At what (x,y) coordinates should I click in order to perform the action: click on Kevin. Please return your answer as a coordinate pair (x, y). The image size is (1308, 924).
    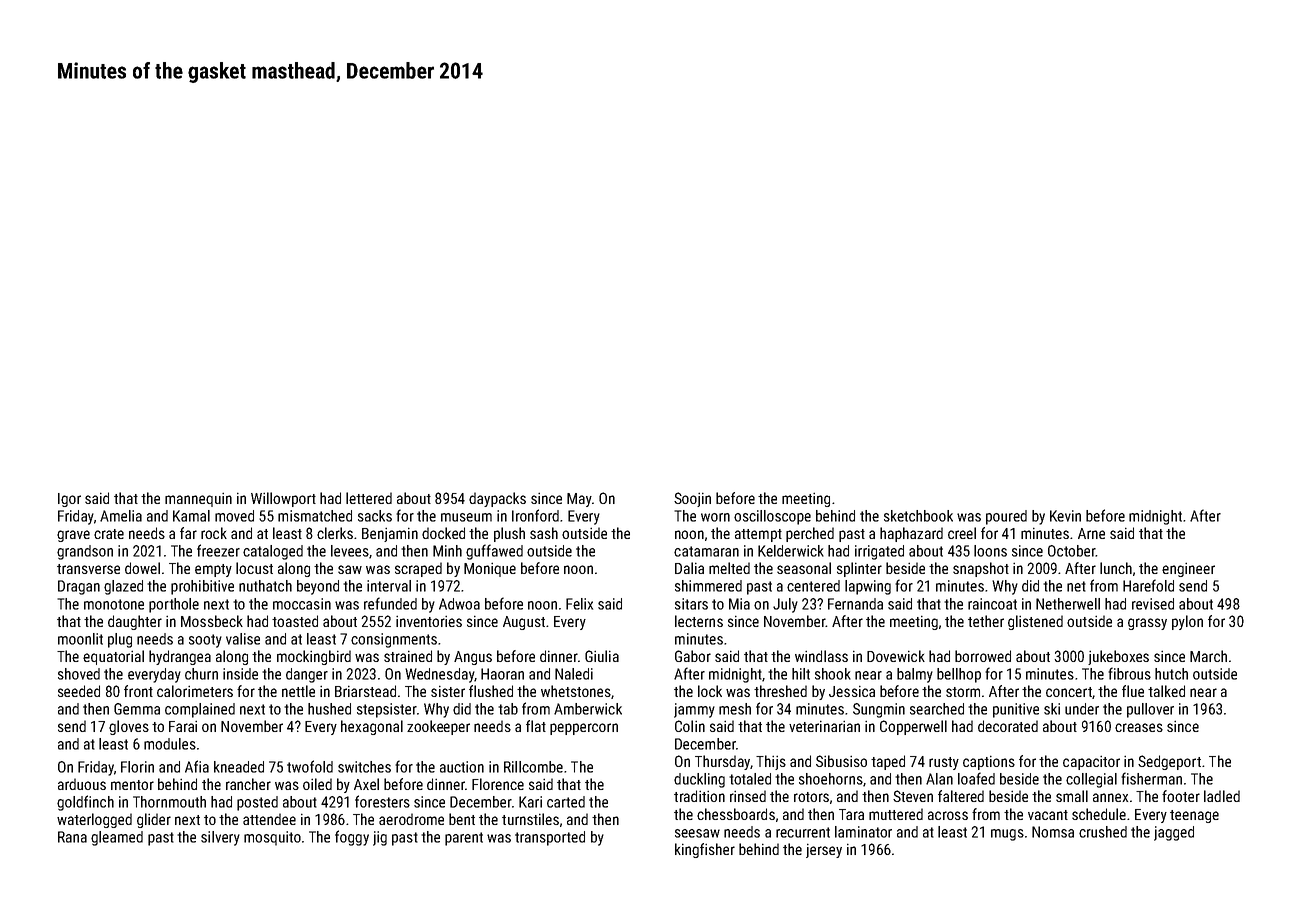
    Looking at the image, I should click on (1065, 516).
